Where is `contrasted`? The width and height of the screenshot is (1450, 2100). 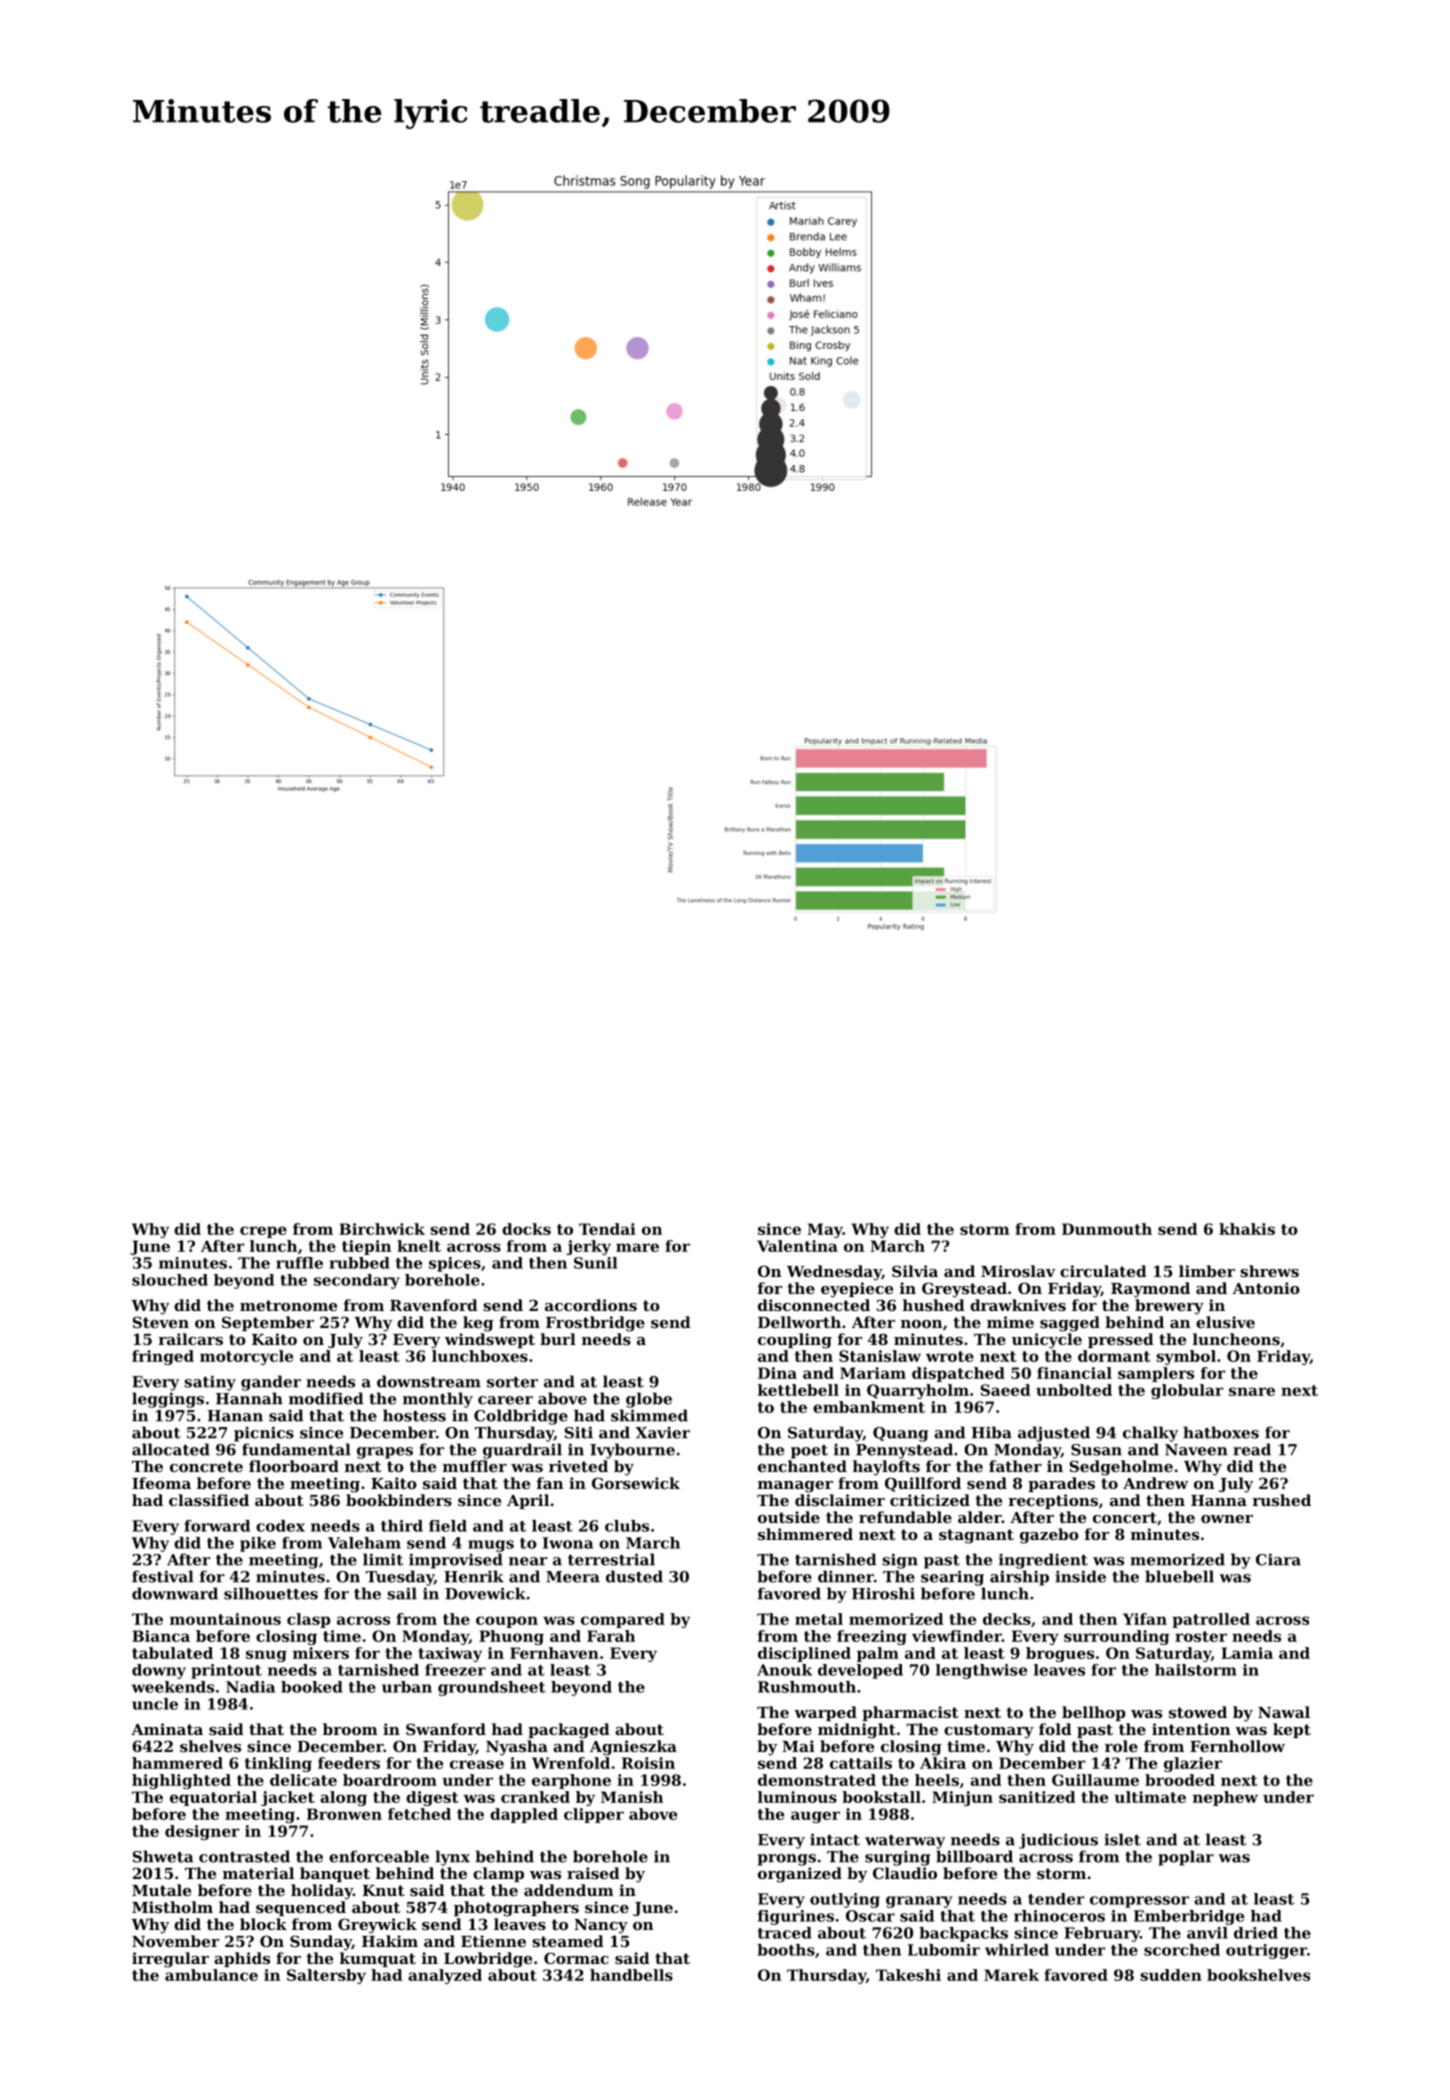 contrasted is located at coordinates (244, 1856).
